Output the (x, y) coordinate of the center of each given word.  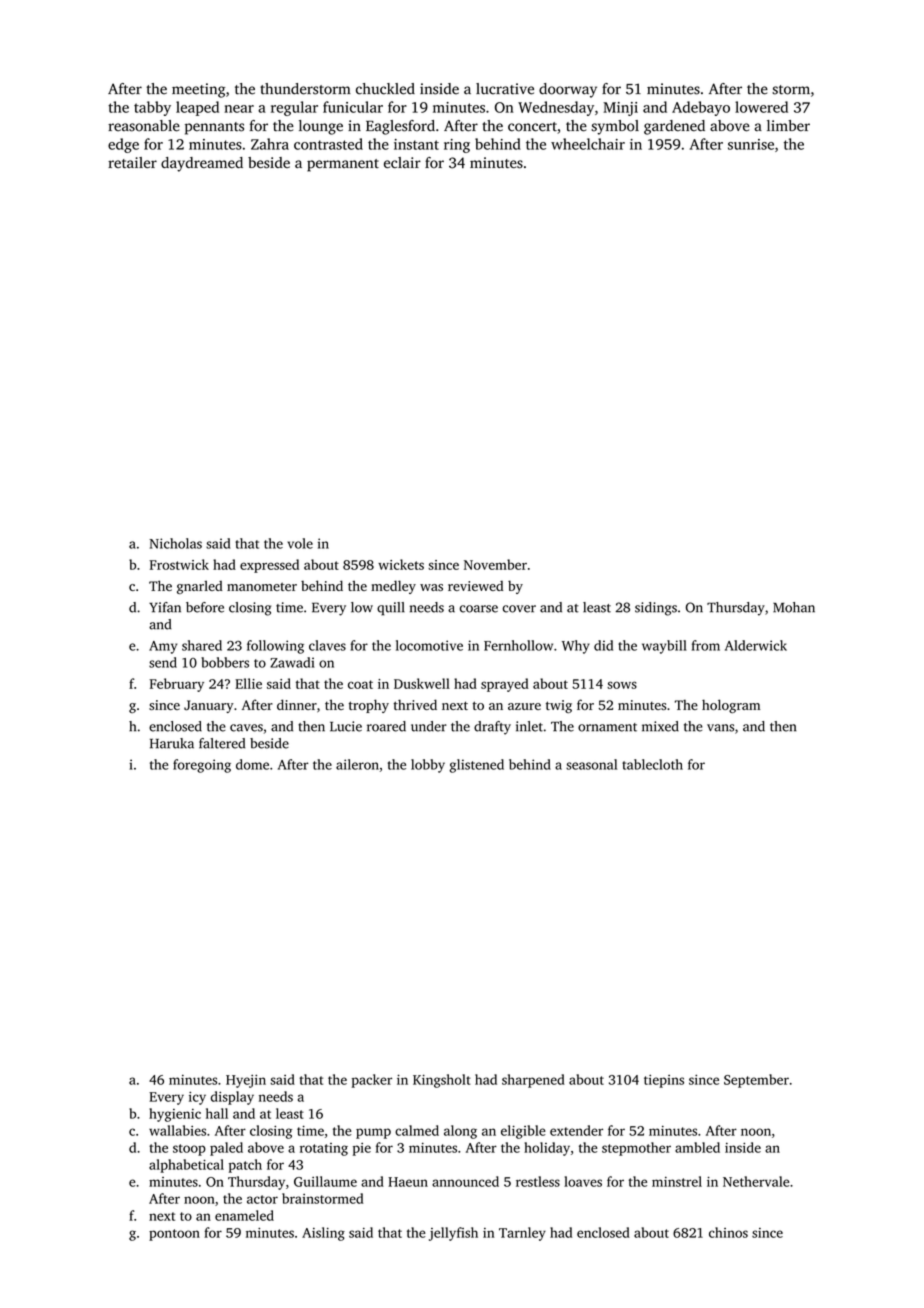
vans (720, 728)
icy (197, 1098)
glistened (476, 766)
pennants (214, 128)
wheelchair (588, 144)
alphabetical (186, 1166)
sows (622, 685)
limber (788, 126)
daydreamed (202, 164)
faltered (222, 743)
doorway (568, 90)
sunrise (751, 144)
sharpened (533, 1081)
